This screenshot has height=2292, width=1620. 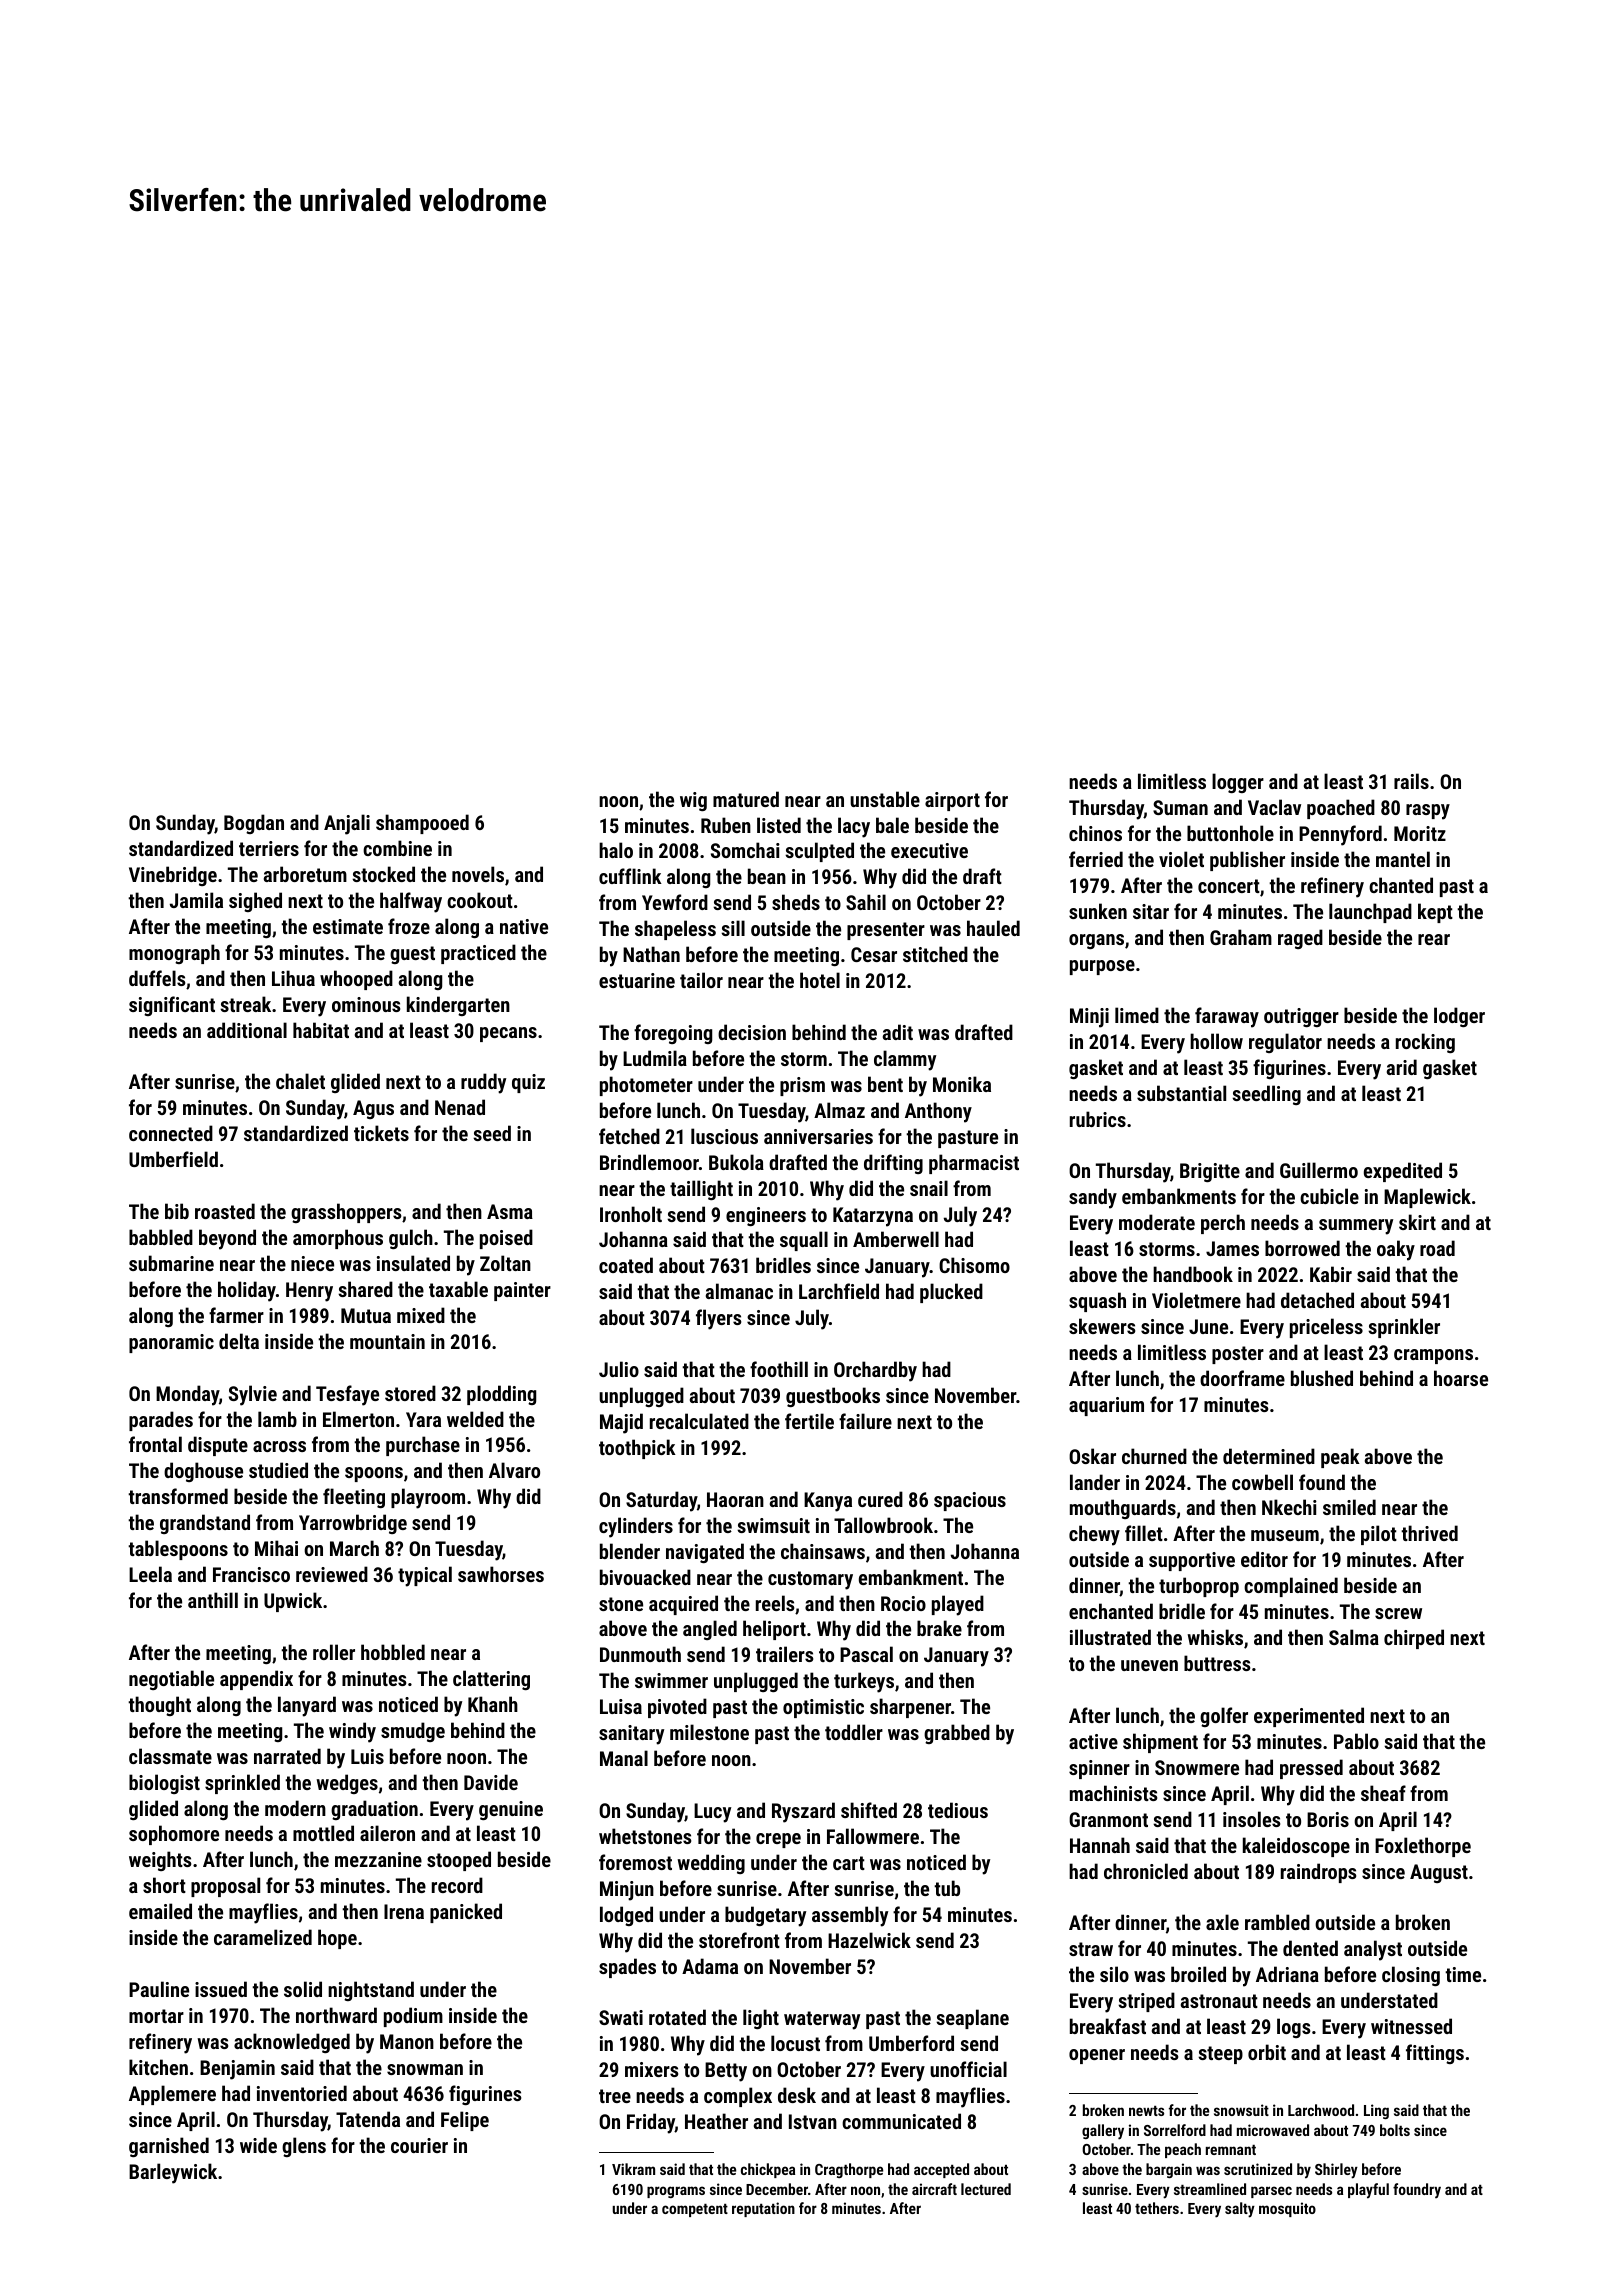 I want to click on chronicled, so click(x=1146, y=1871).
